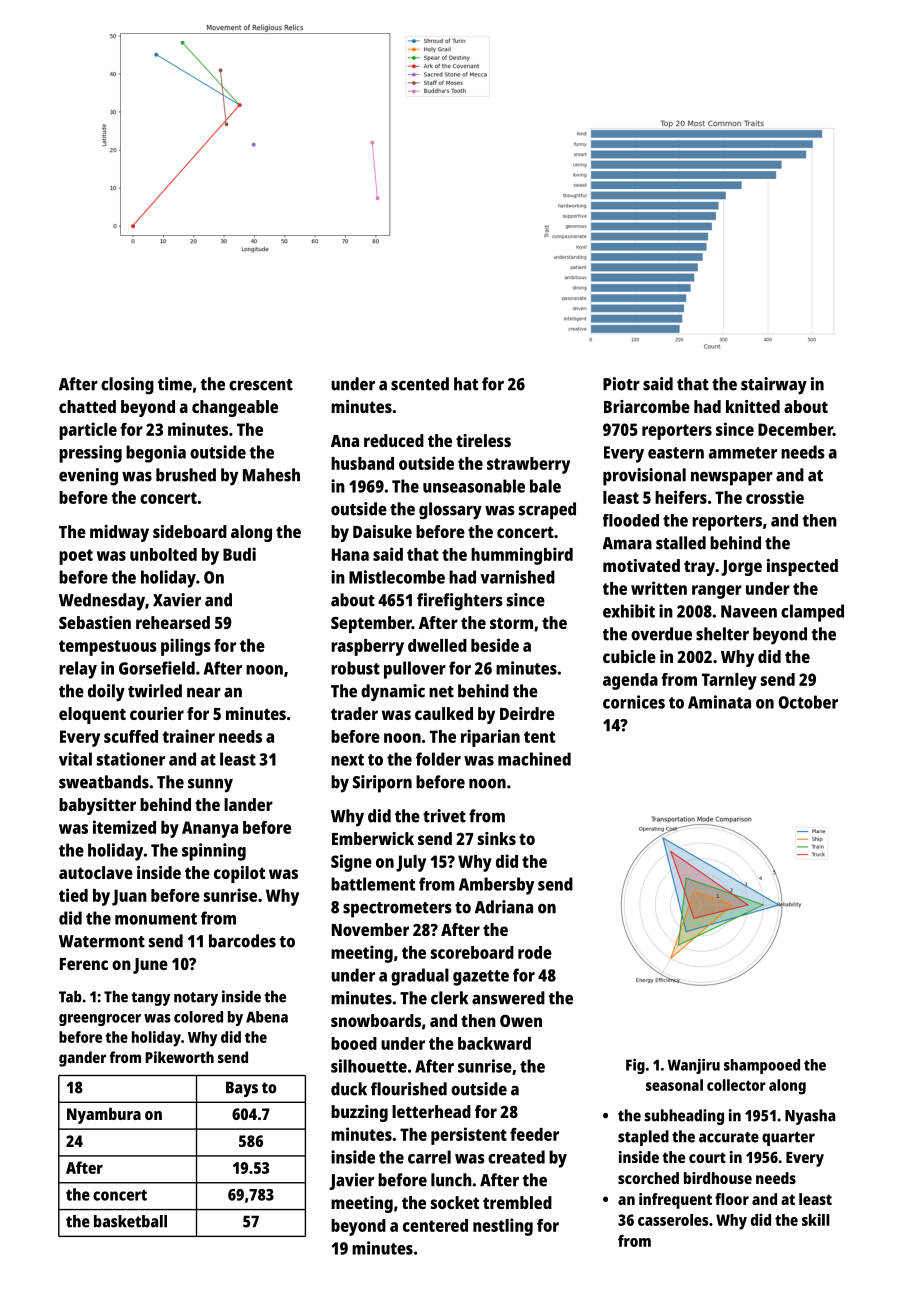 This screenshot has width=908, height=1316. Describe the element at coordinates (104, 1115) in the screenshot. I see `Nyambura` at that location.
